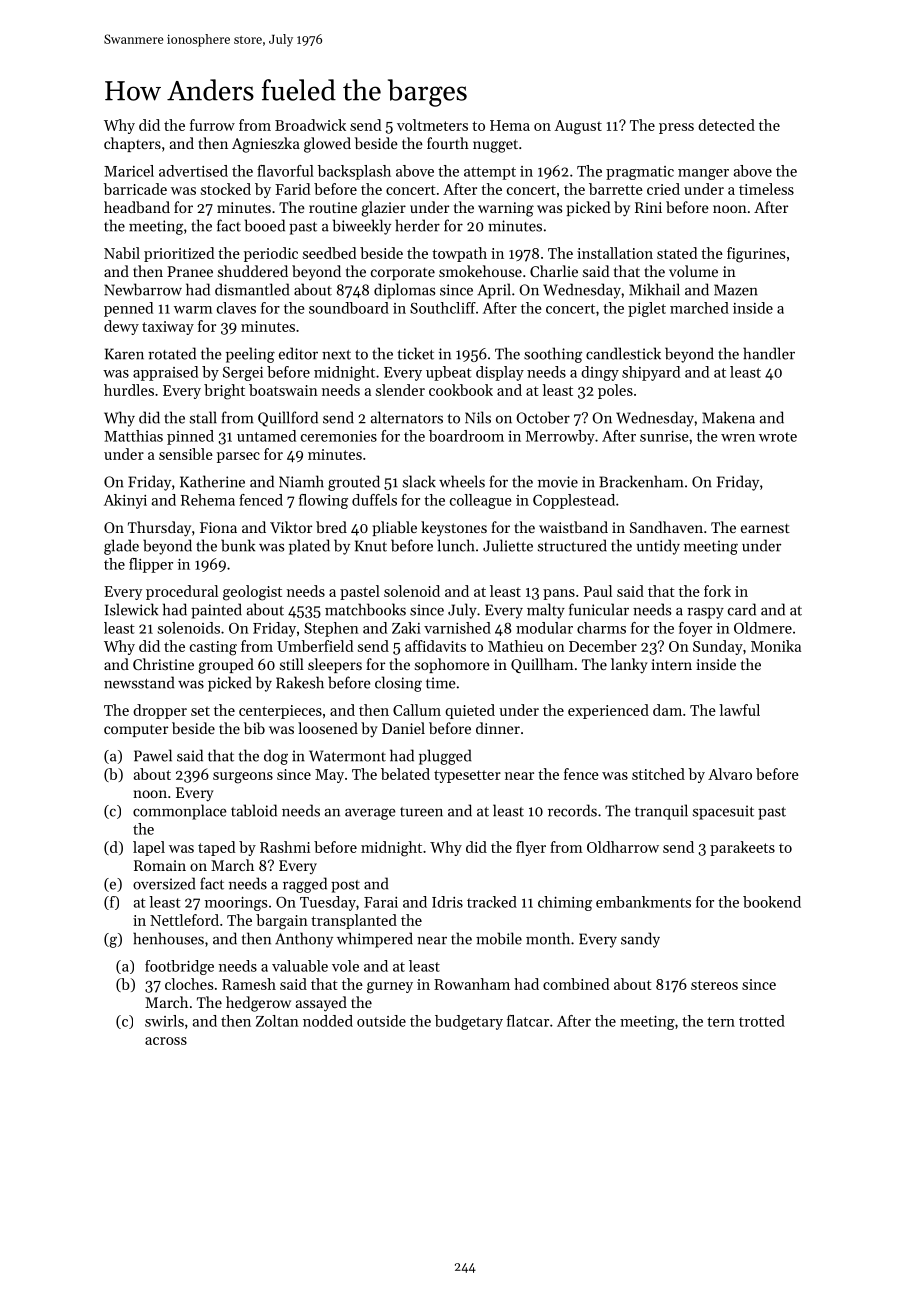  Describe the element at coordinates (676, 128) in the screenshot. I see `press` at that location.
